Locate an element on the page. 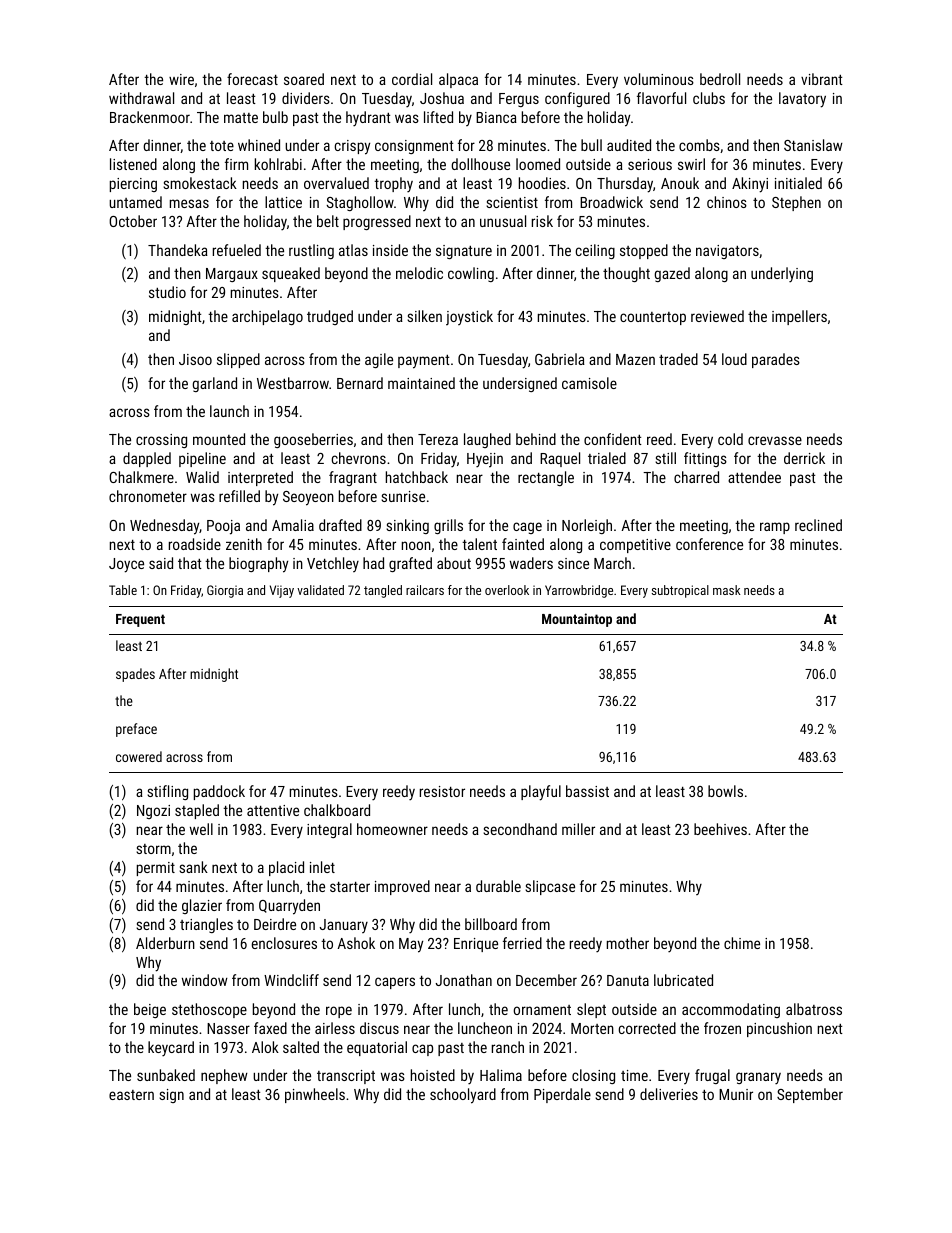  May is located at coordinates (411, 945).
